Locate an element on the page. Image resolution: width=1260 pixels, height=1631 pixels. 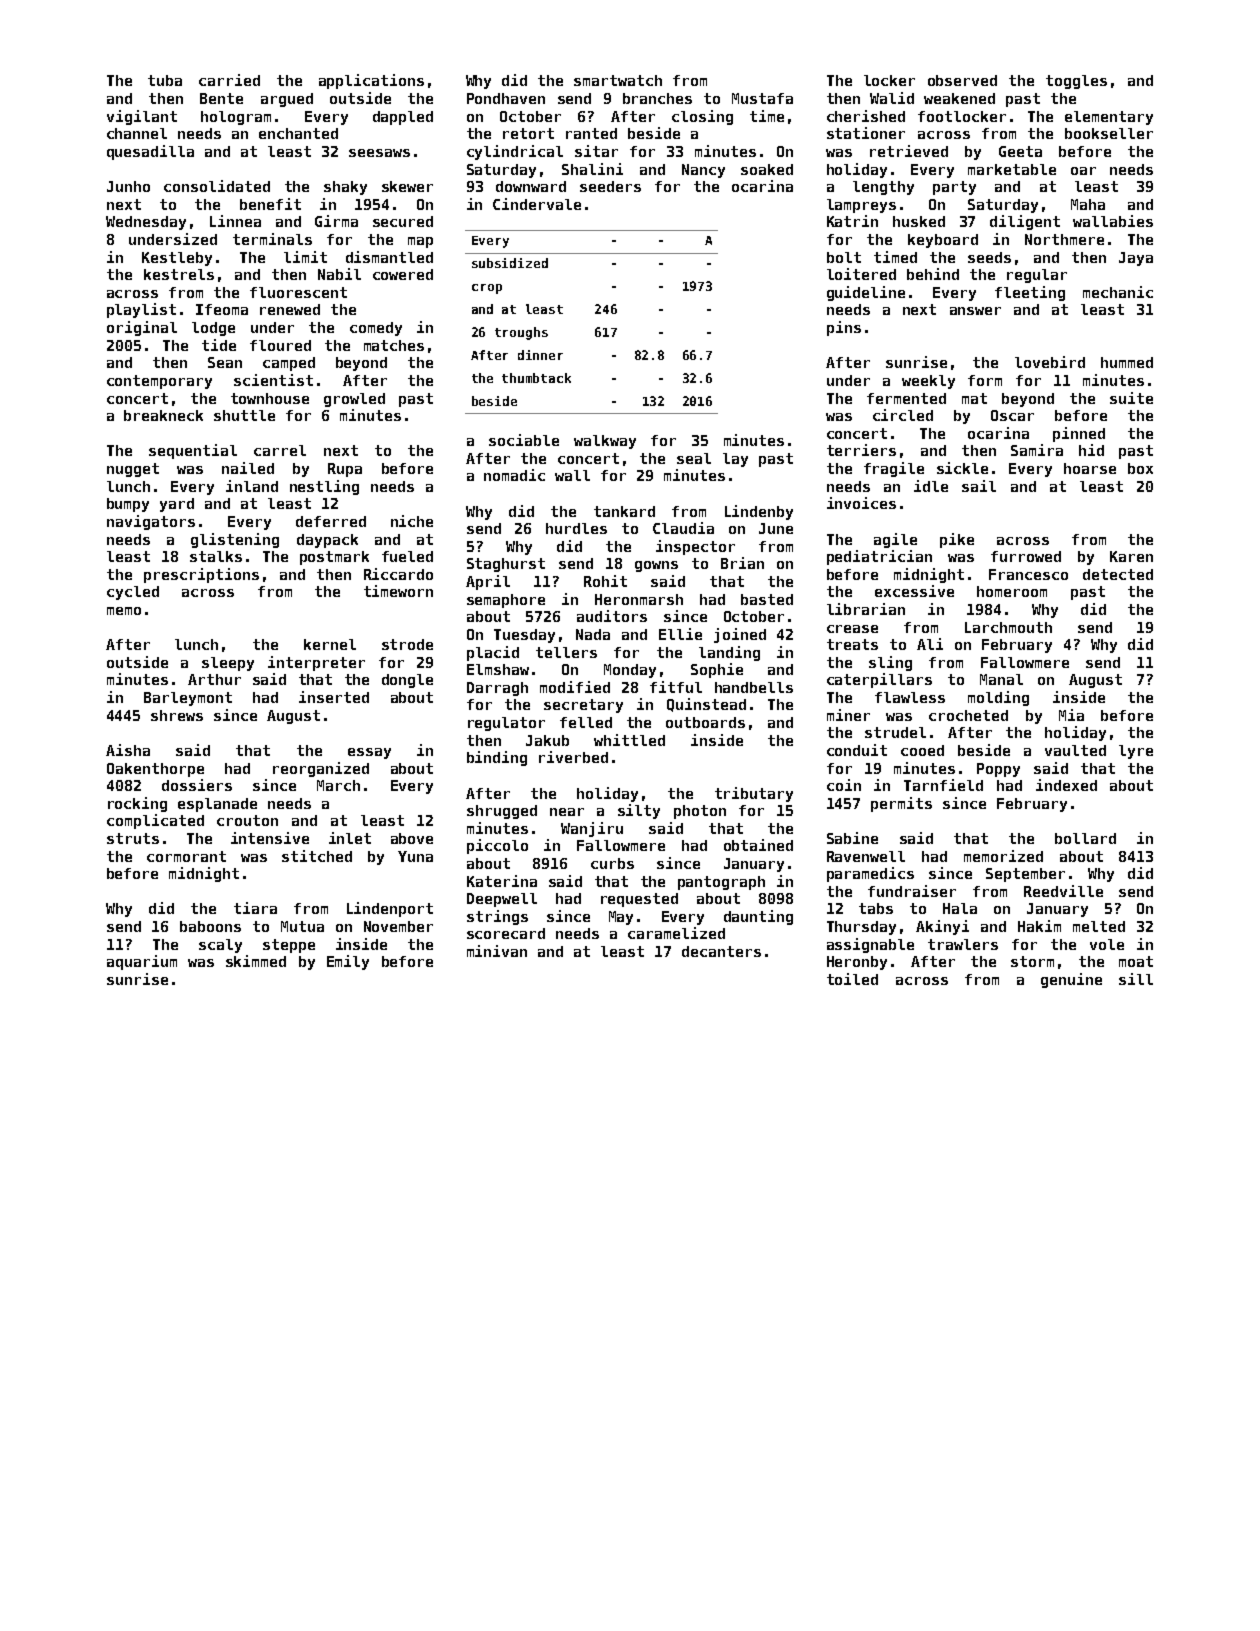
Rupa is located at coordinates (345, 470).
